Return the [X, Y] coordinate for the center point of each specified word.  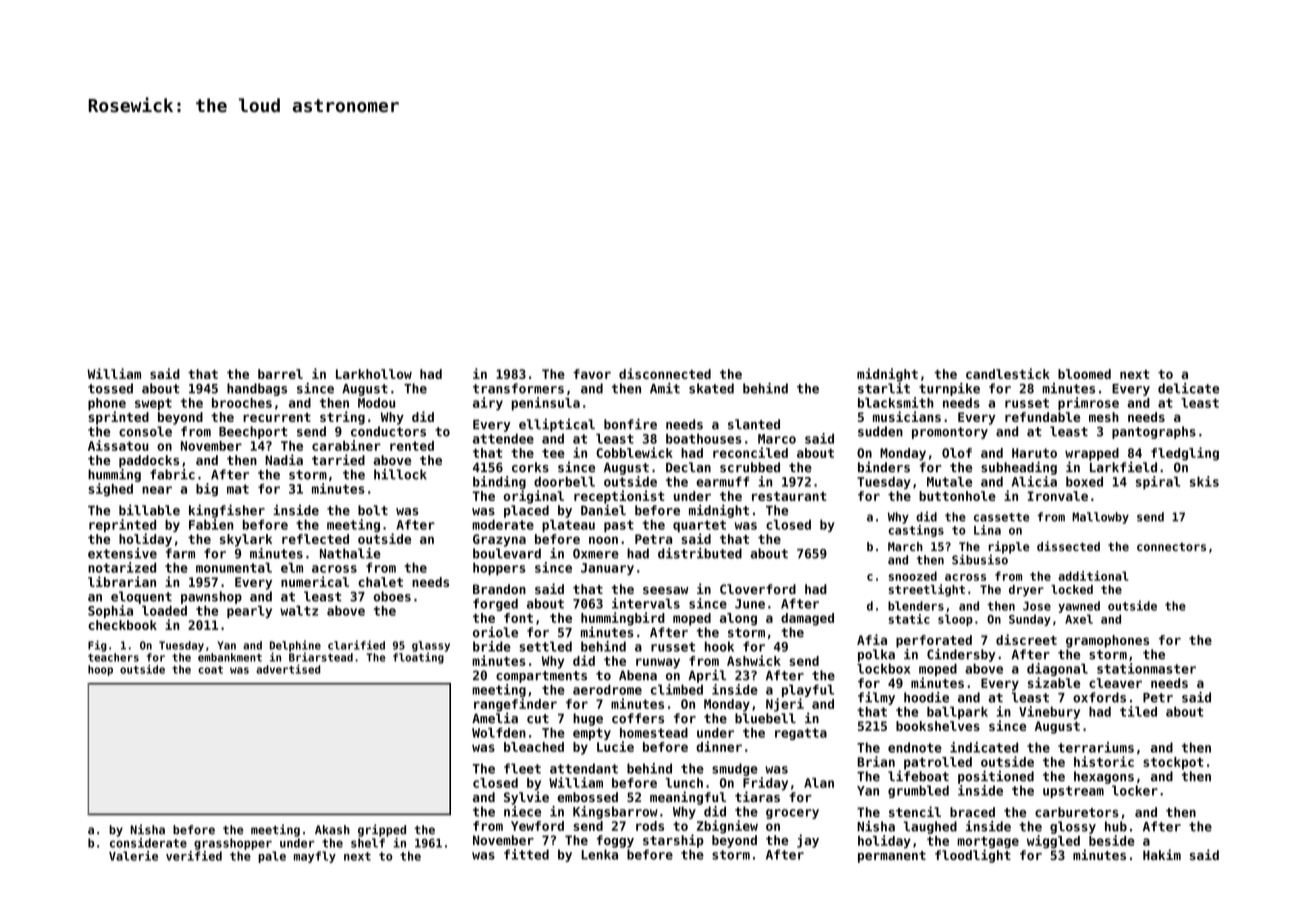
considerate [148, 843]
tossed [110, 388]
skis [1204, 481]
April [707, 676]
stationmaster [1146, 668]
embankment [230, 657]
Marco [777, 439]
